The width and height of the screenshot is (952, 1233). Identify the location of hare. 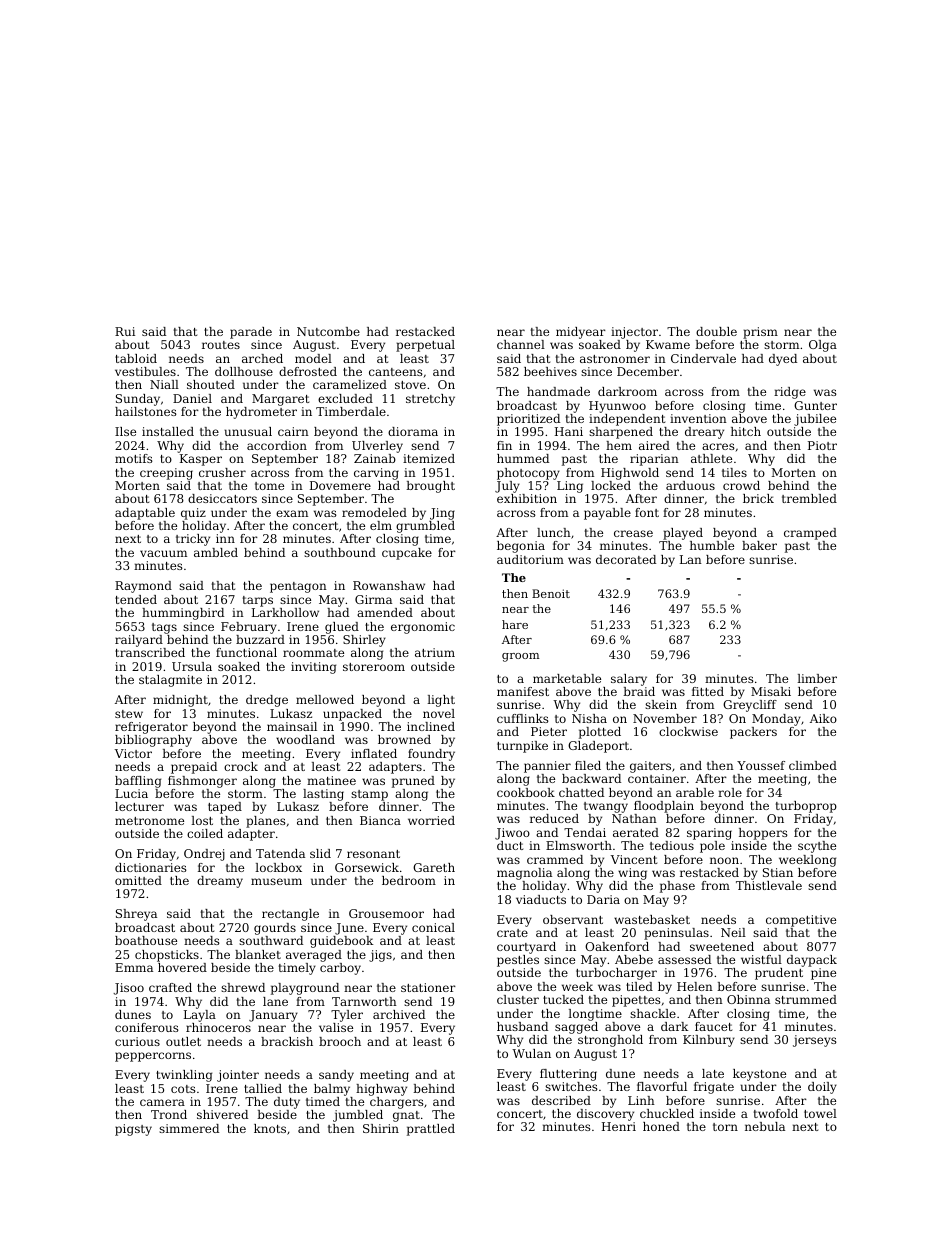
(515, 624).
